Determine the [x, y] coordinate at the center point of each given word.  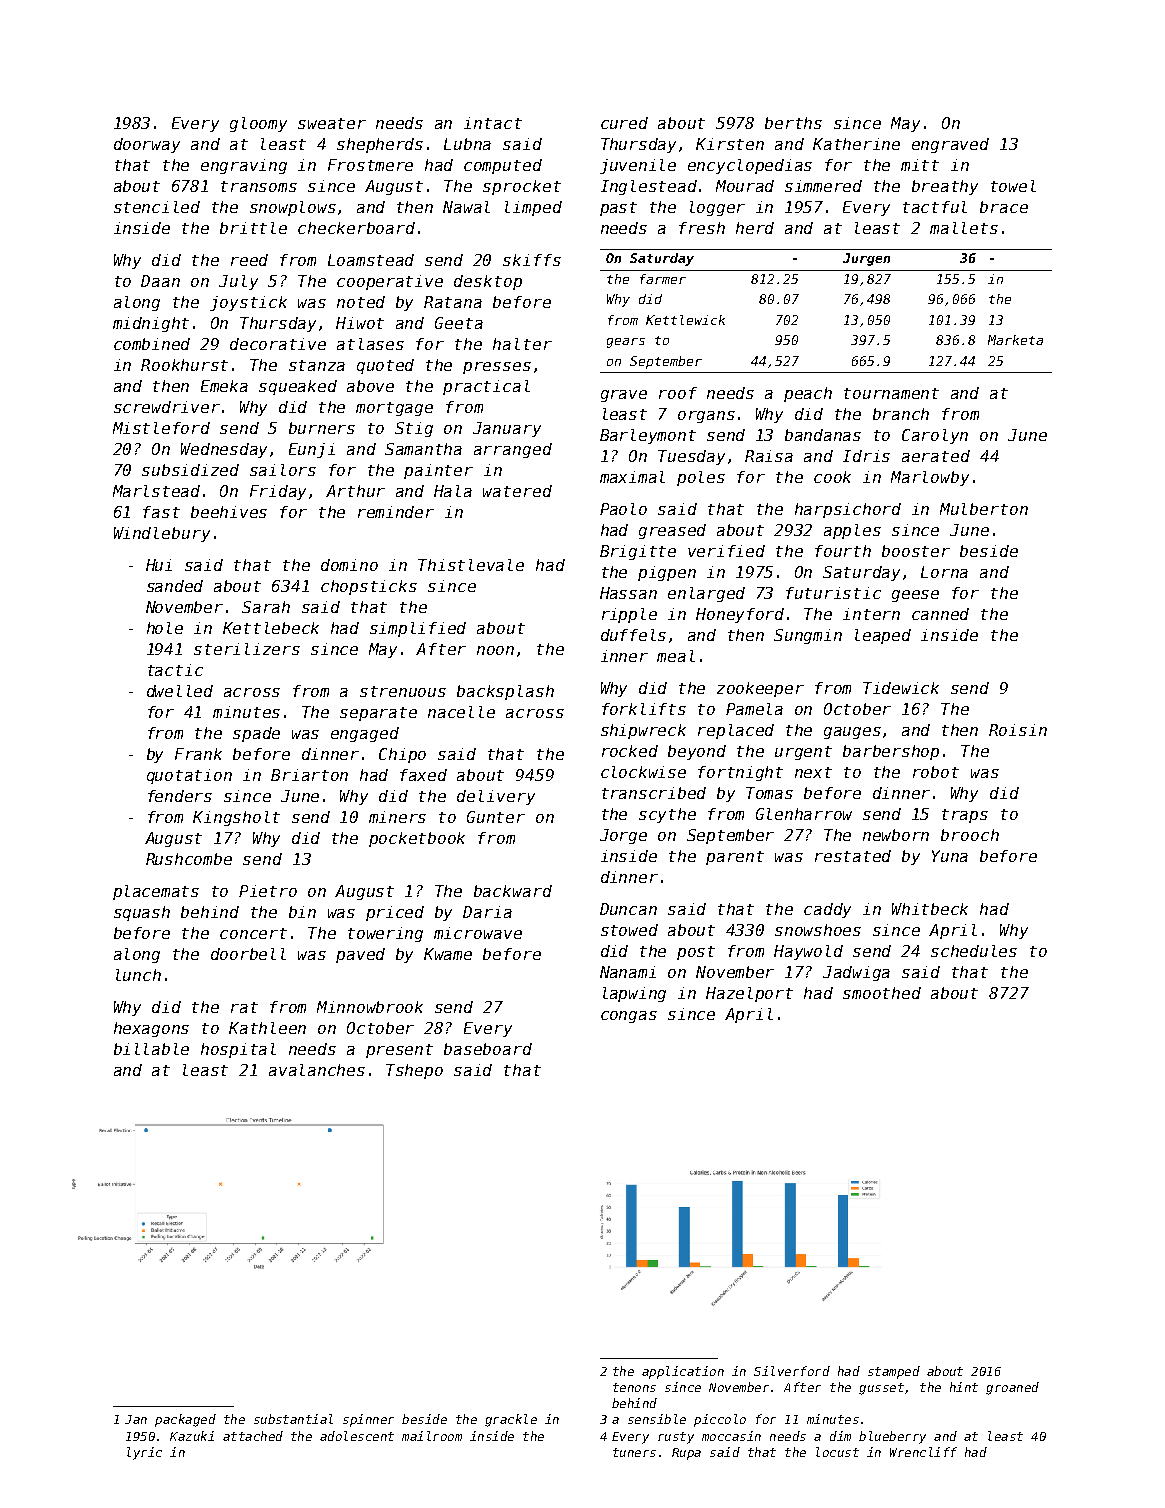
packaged [185, 1420]
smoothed [882, 993]
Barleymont [648, 436]
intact [493, 123]
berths [793, 123]
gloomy [258, 124]
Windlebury [162, 534]
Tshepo [414, 1071]
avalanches [317, 1070]
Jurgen [866, 259]
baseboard [488, 1049]
